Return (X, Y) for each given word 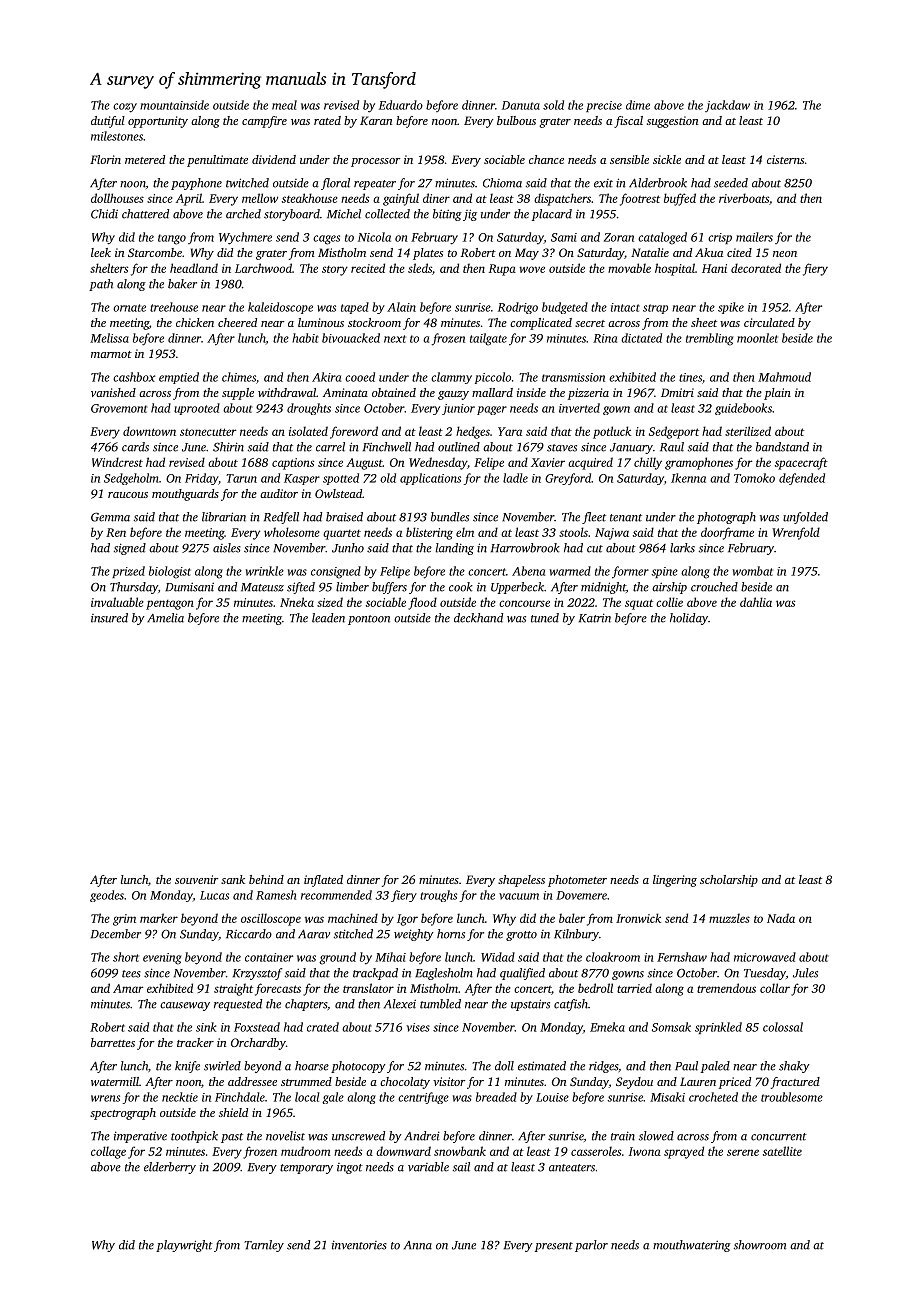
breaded (496, 1097)
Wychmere (245, 238)
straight (233, 989)
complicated (541, 324)
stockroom (374, 322)
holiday (689, 619)
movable (629, 268)
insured (109, 618)
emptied (179, 378)
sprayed (684, 1152)
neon (785, 254)
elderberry (170, 1168)
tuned (545, 618)
